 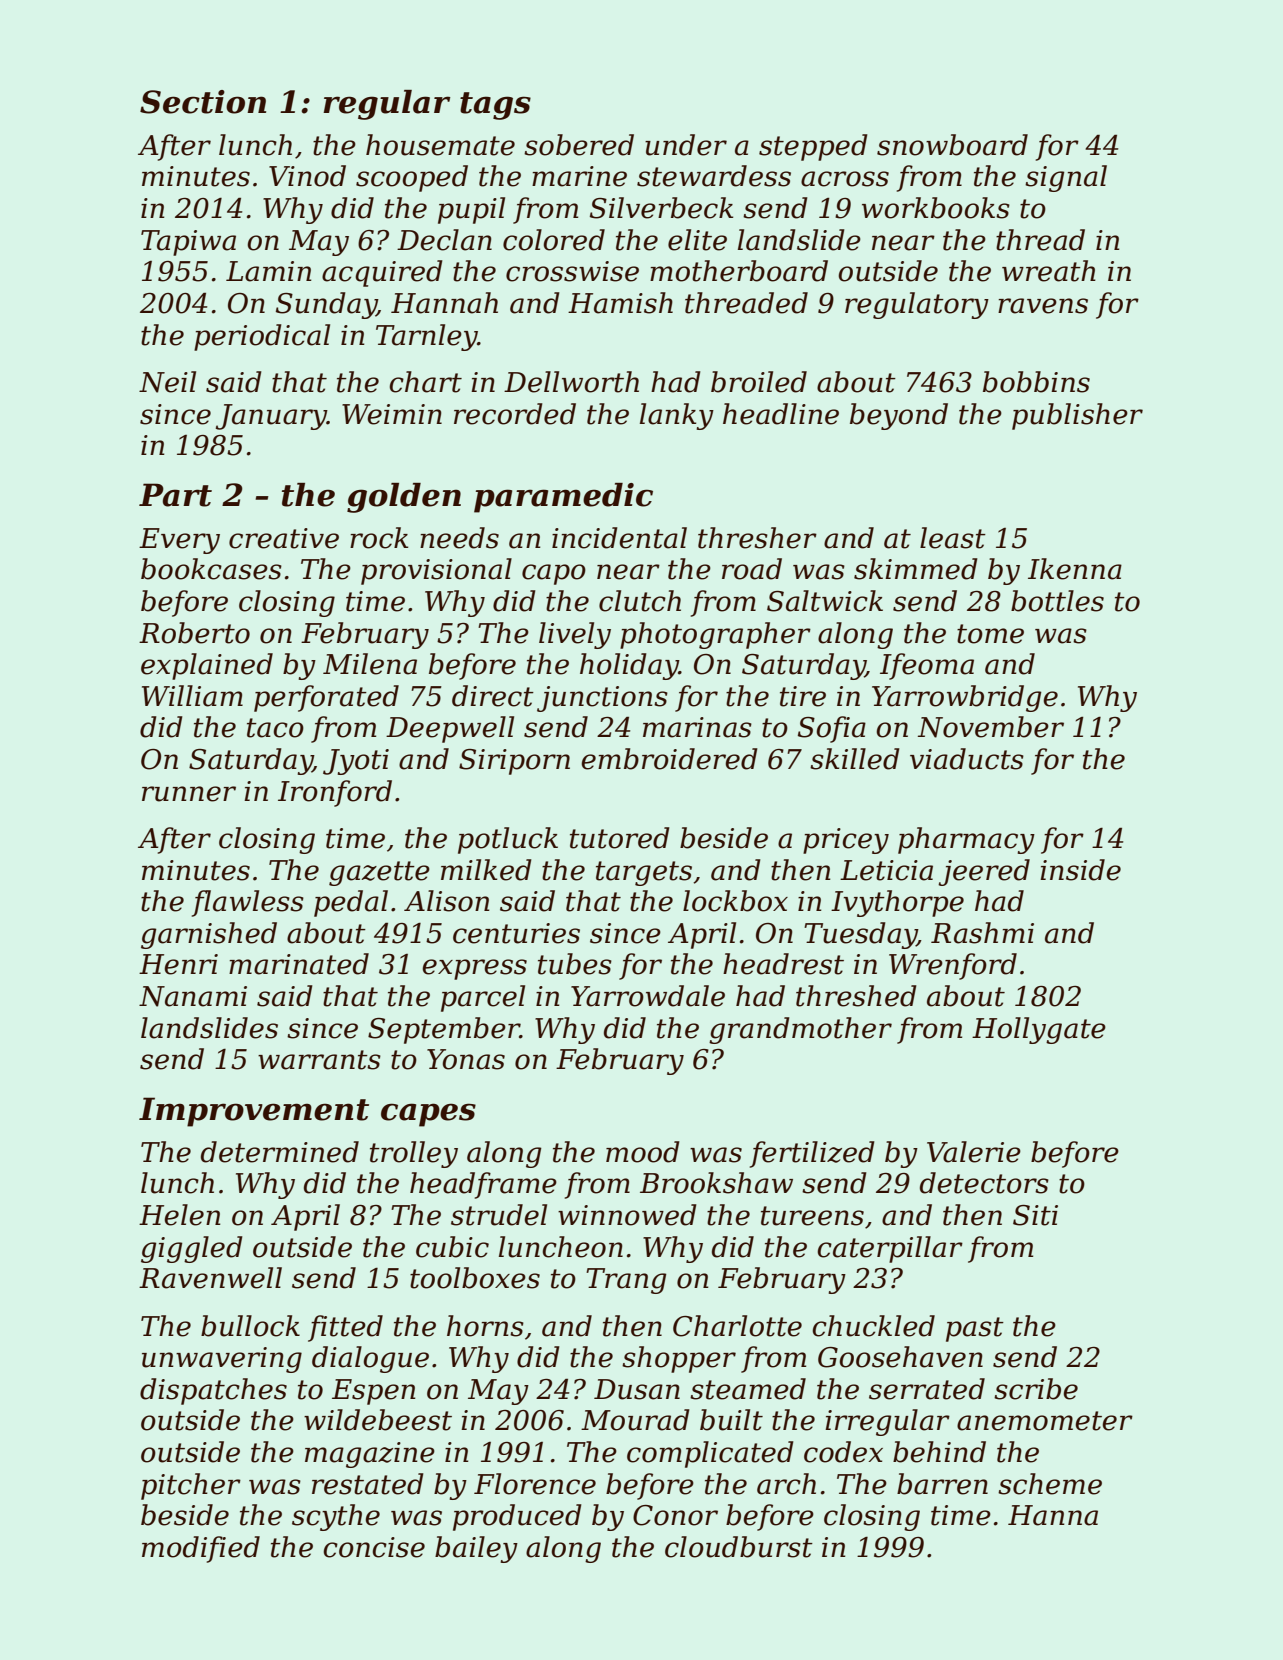 I want to click on capo, so click(x=554, y=574).
